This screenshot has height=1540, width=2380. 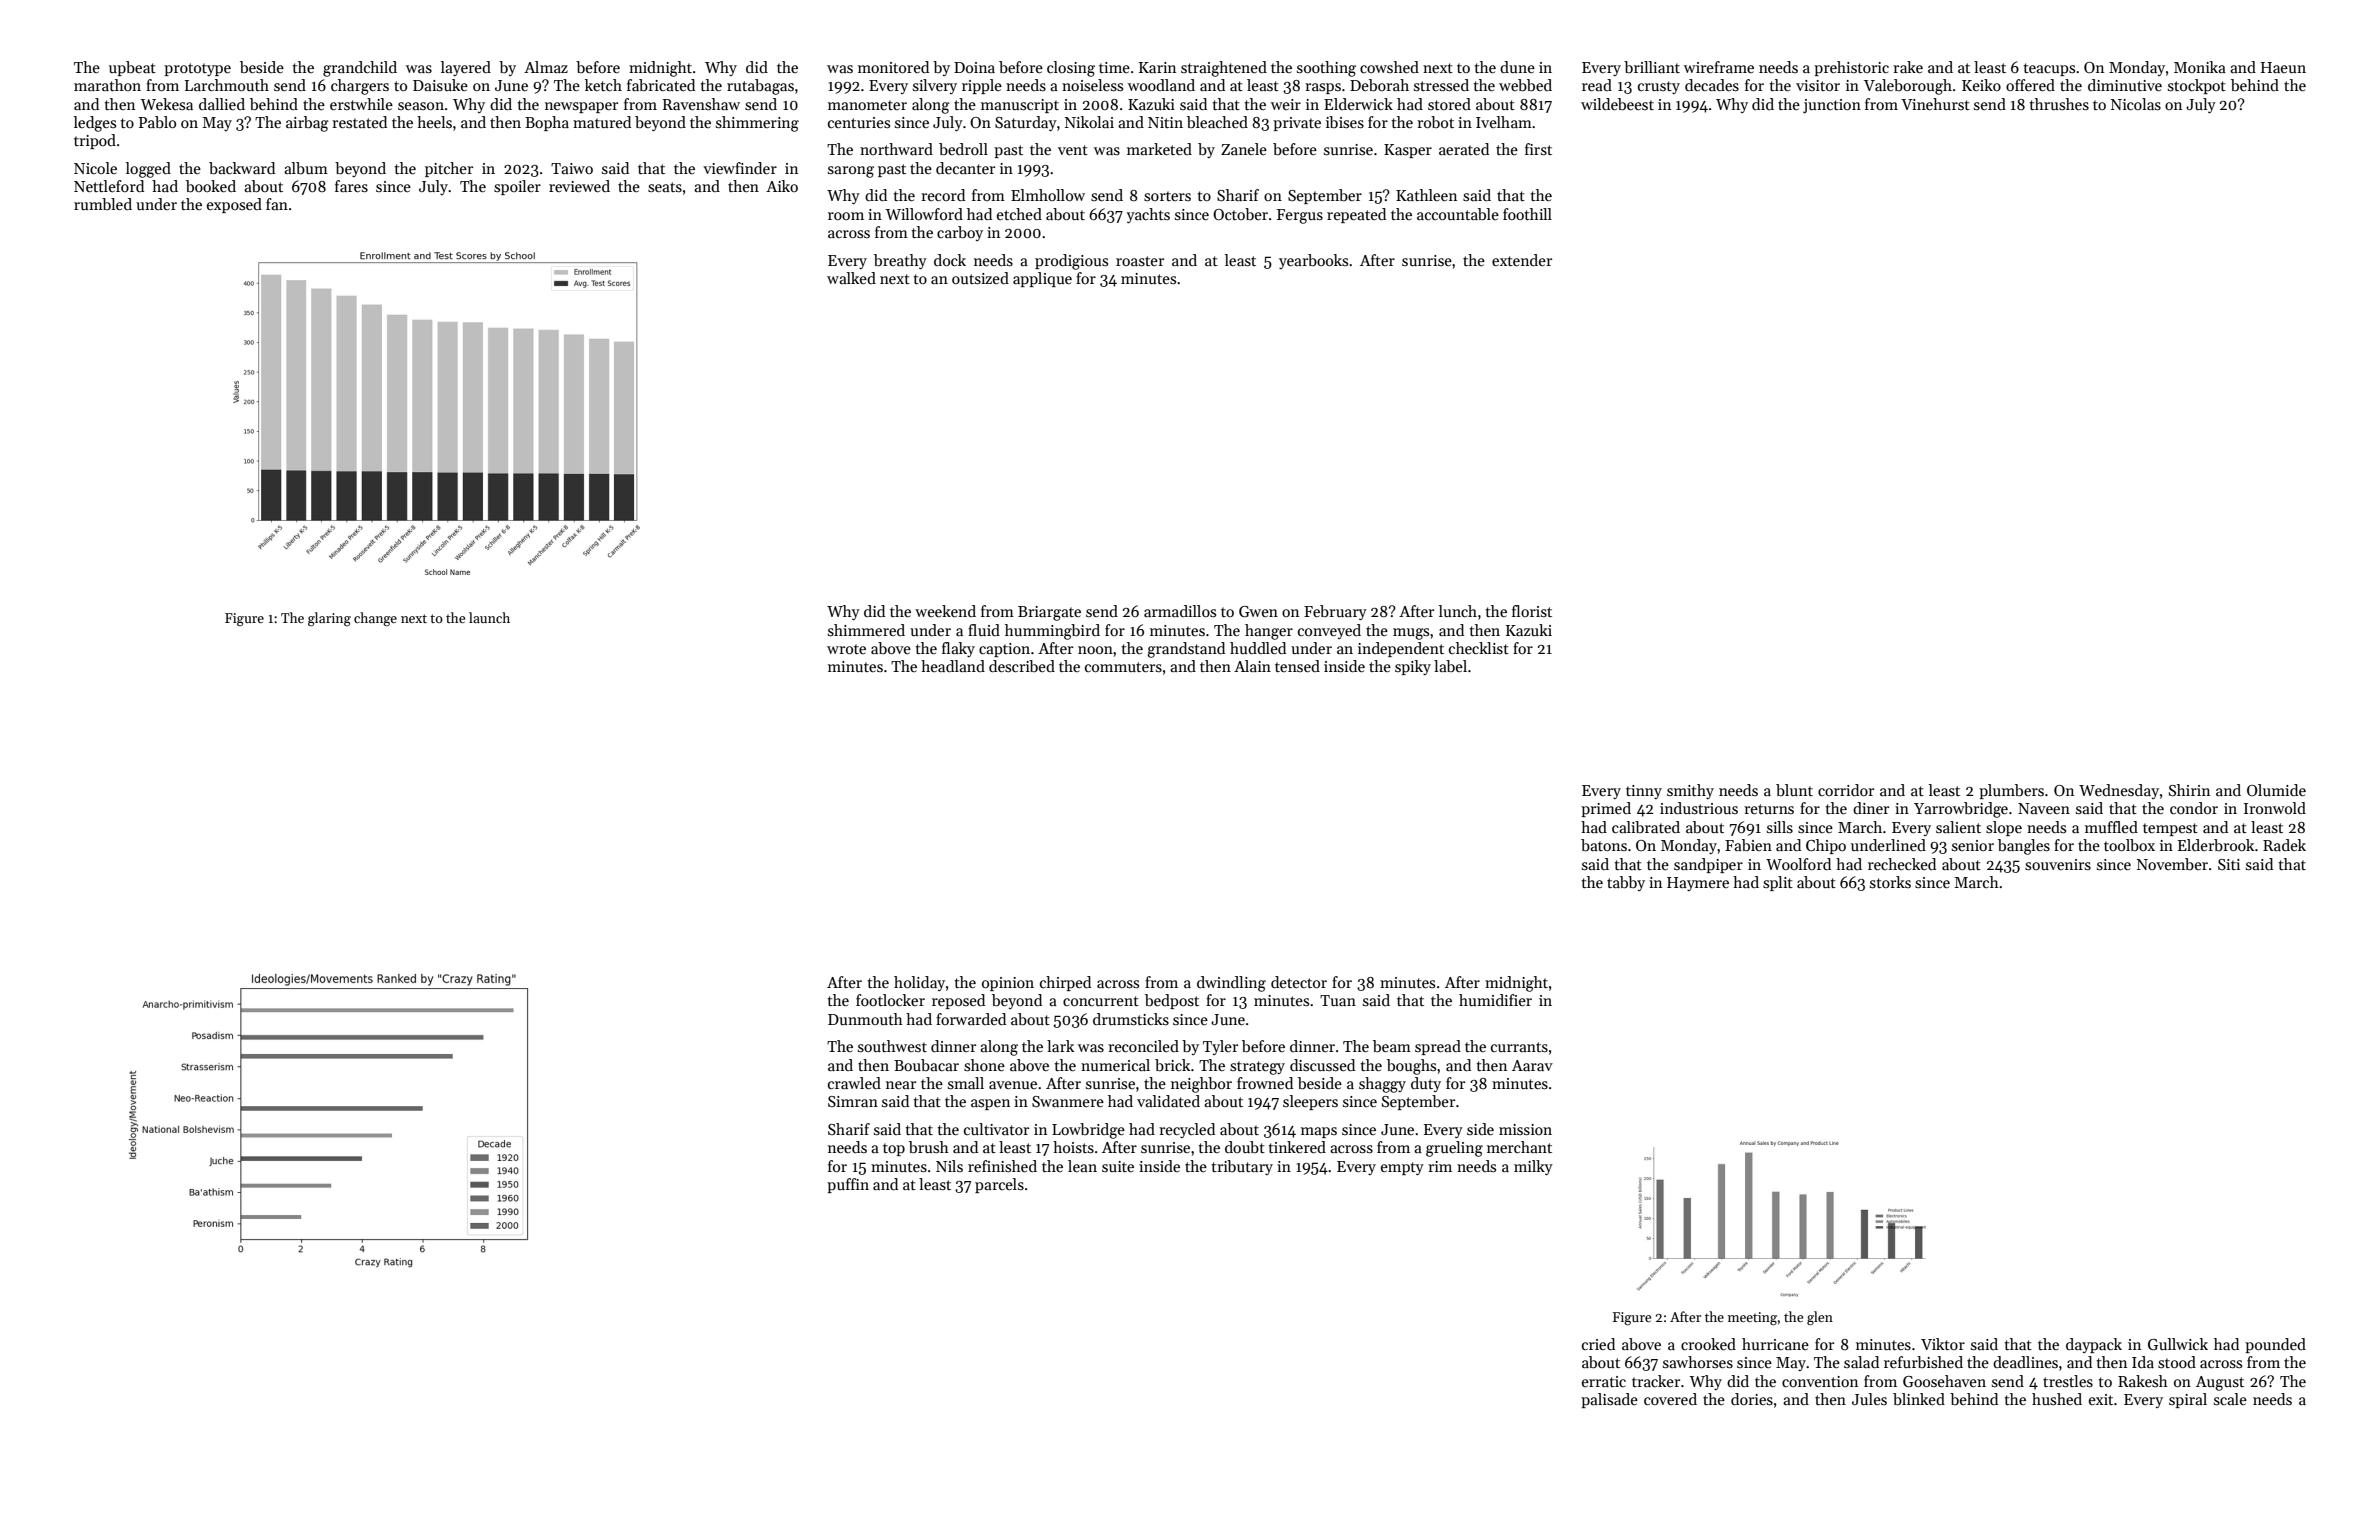 I want to click on launch, so click(x=489, y=617).
